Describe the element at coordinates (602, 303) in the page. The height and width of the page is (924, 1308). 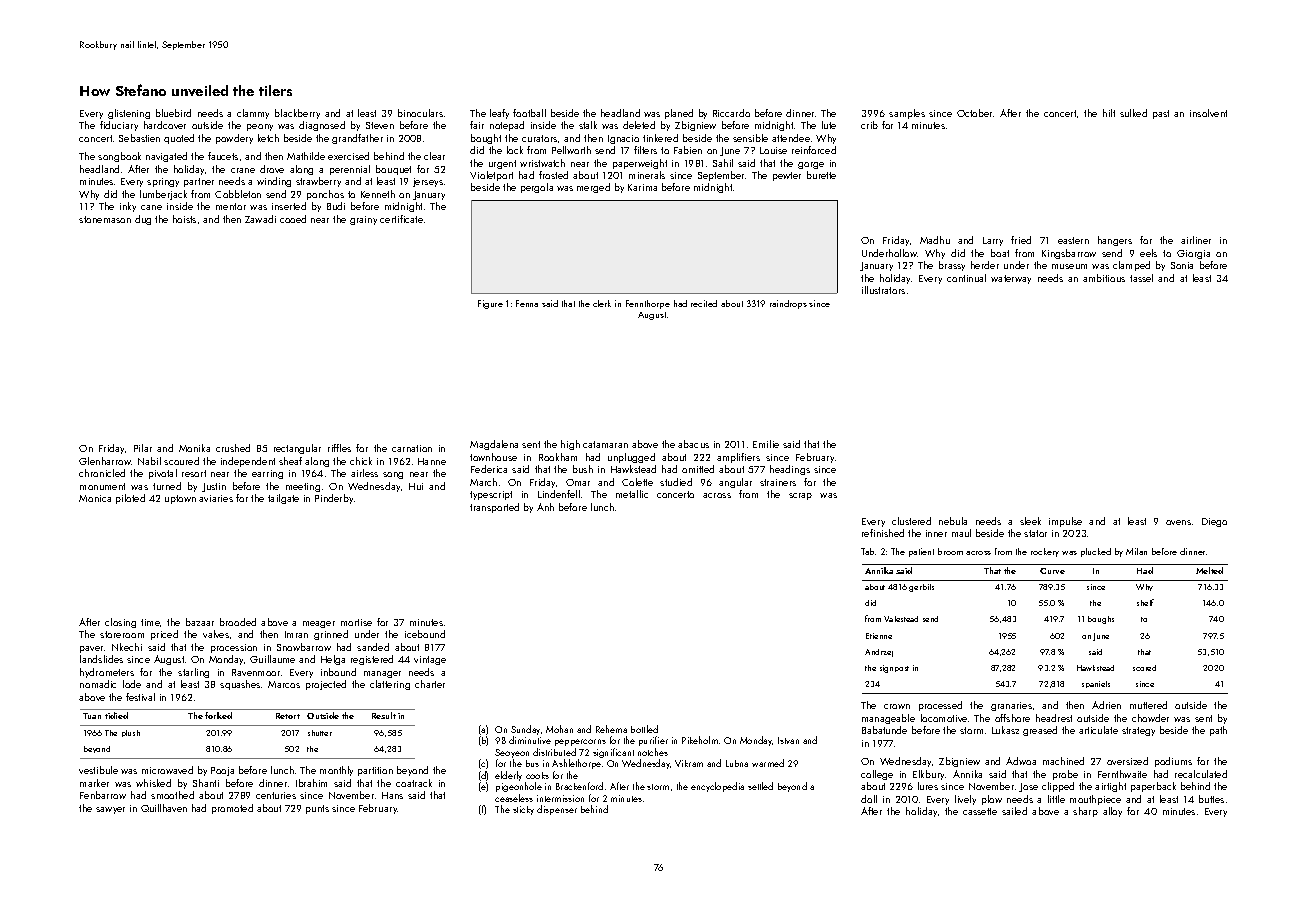
I see `clerk` at that location.
